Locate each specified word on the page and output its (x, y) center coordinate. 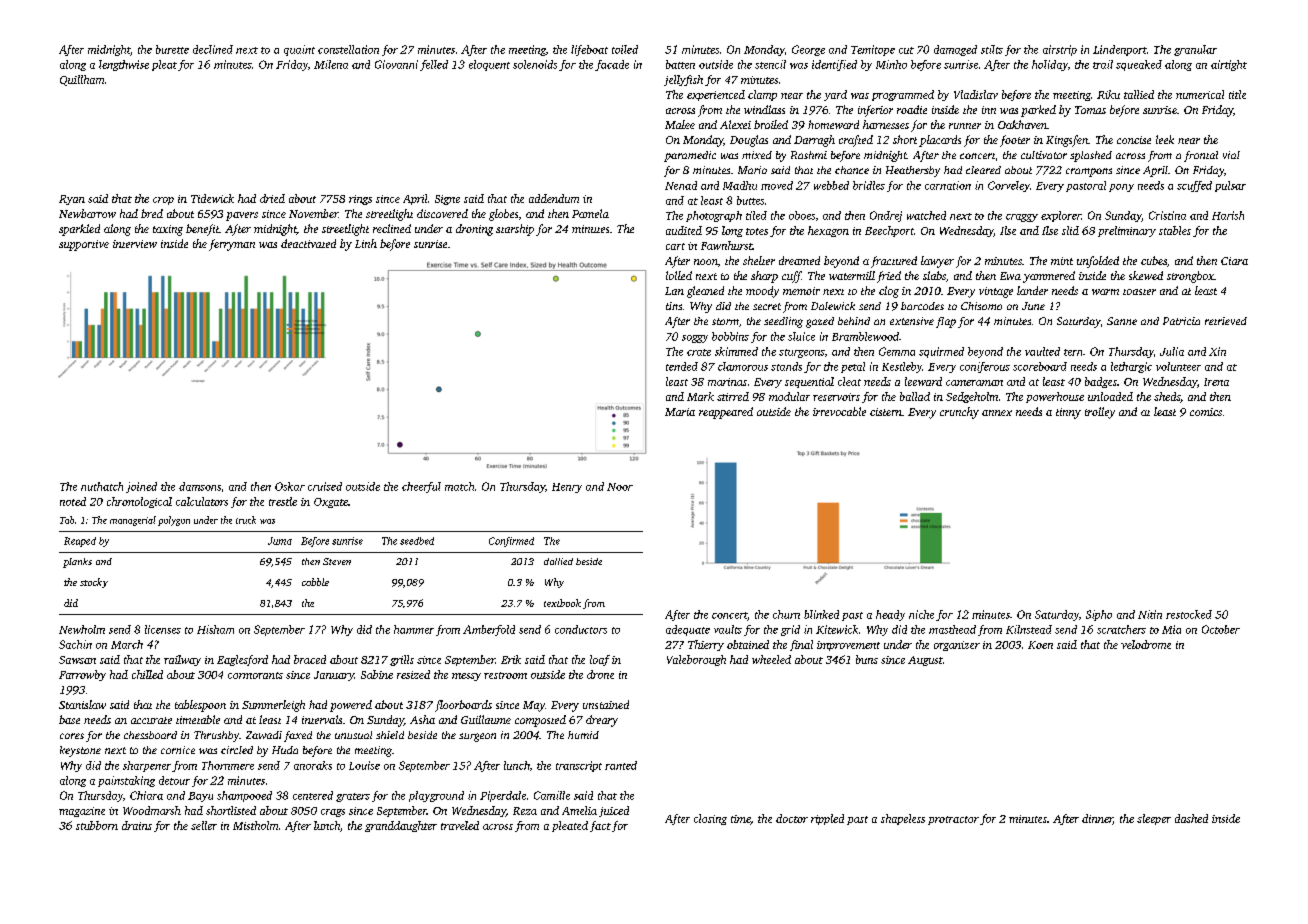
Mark (700, 396)
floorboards (463, 706)
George (808, 50)
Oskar (290, 486)
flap (946, 322)
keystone (80, 751)
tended (682, 366)
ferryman (232, 245)
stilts (992, 49)
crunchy (959, 413)
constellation (348, 49)
